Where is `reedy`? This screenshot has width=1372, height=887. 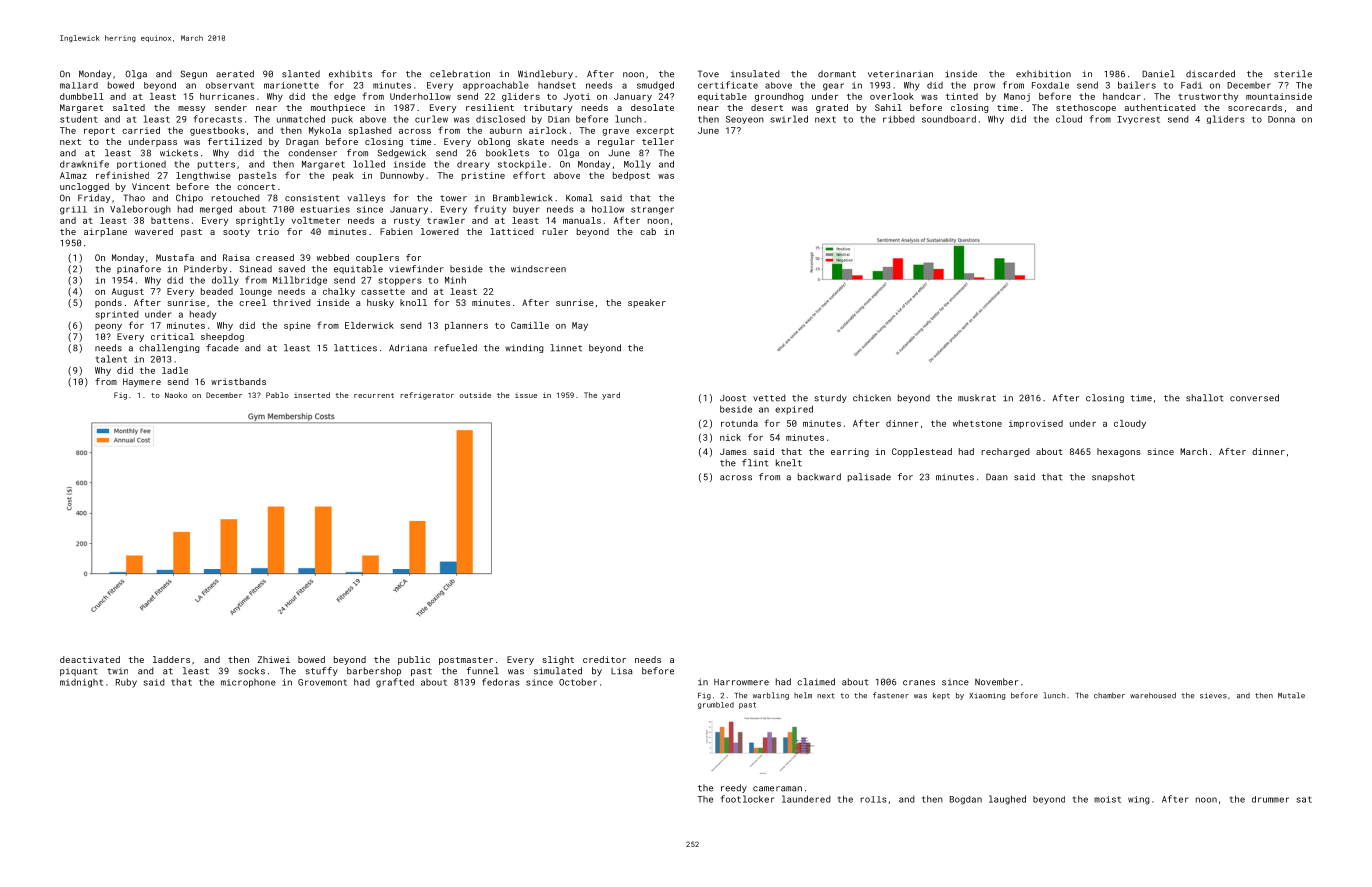
reedy is located at coordinates (734, 788).
